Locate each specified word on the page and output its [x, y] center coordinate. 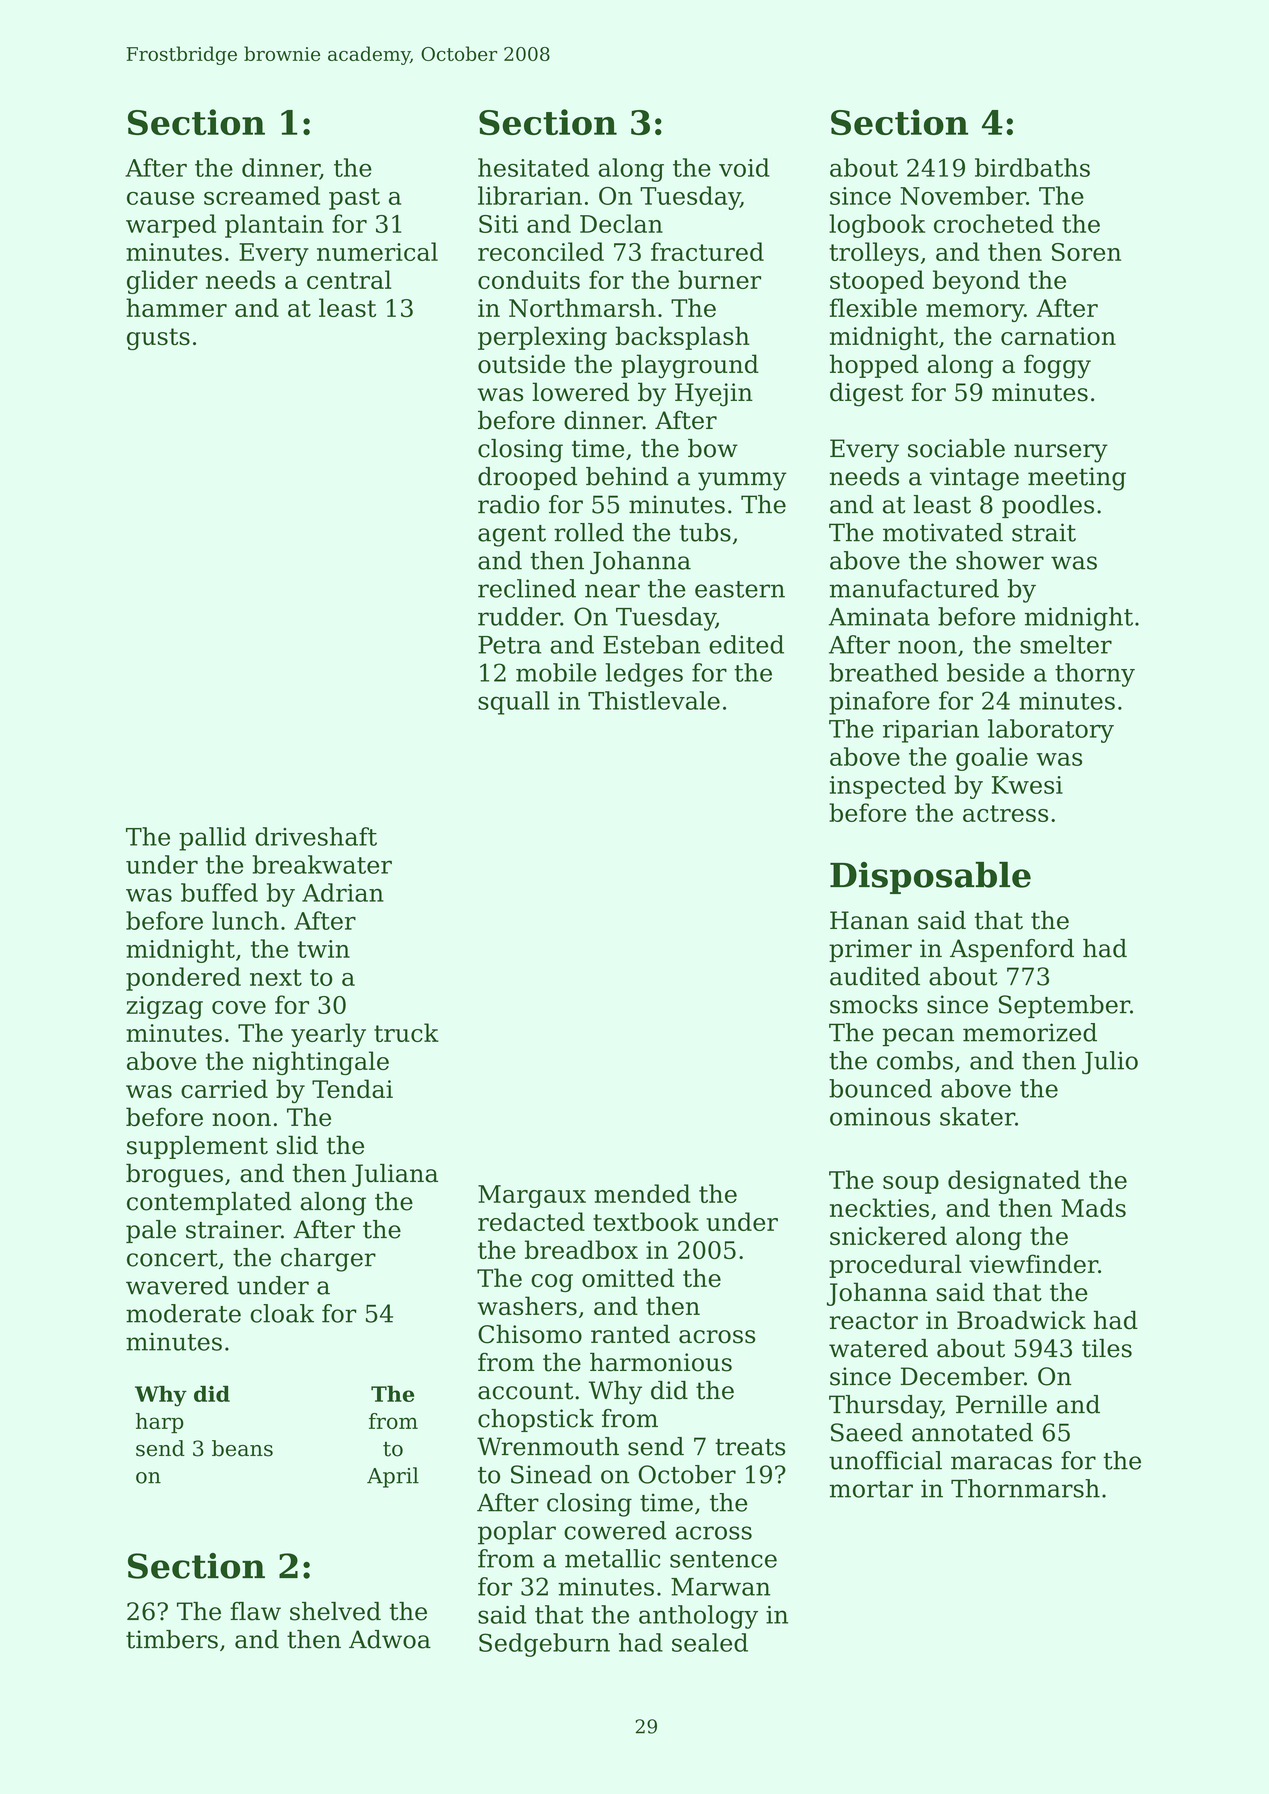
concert [172, 1258]
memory [975, 313]
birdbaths [1032, 167]
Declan [621, 223]
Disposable [930, 878]
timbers [172, 1639]
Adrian [343, 892]
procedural [895, 1266]
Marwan [720, 1587]
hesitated [533, 167]
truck [406, 1032]
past [354, 199]
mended [642, 1193]
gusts [158, 339]
